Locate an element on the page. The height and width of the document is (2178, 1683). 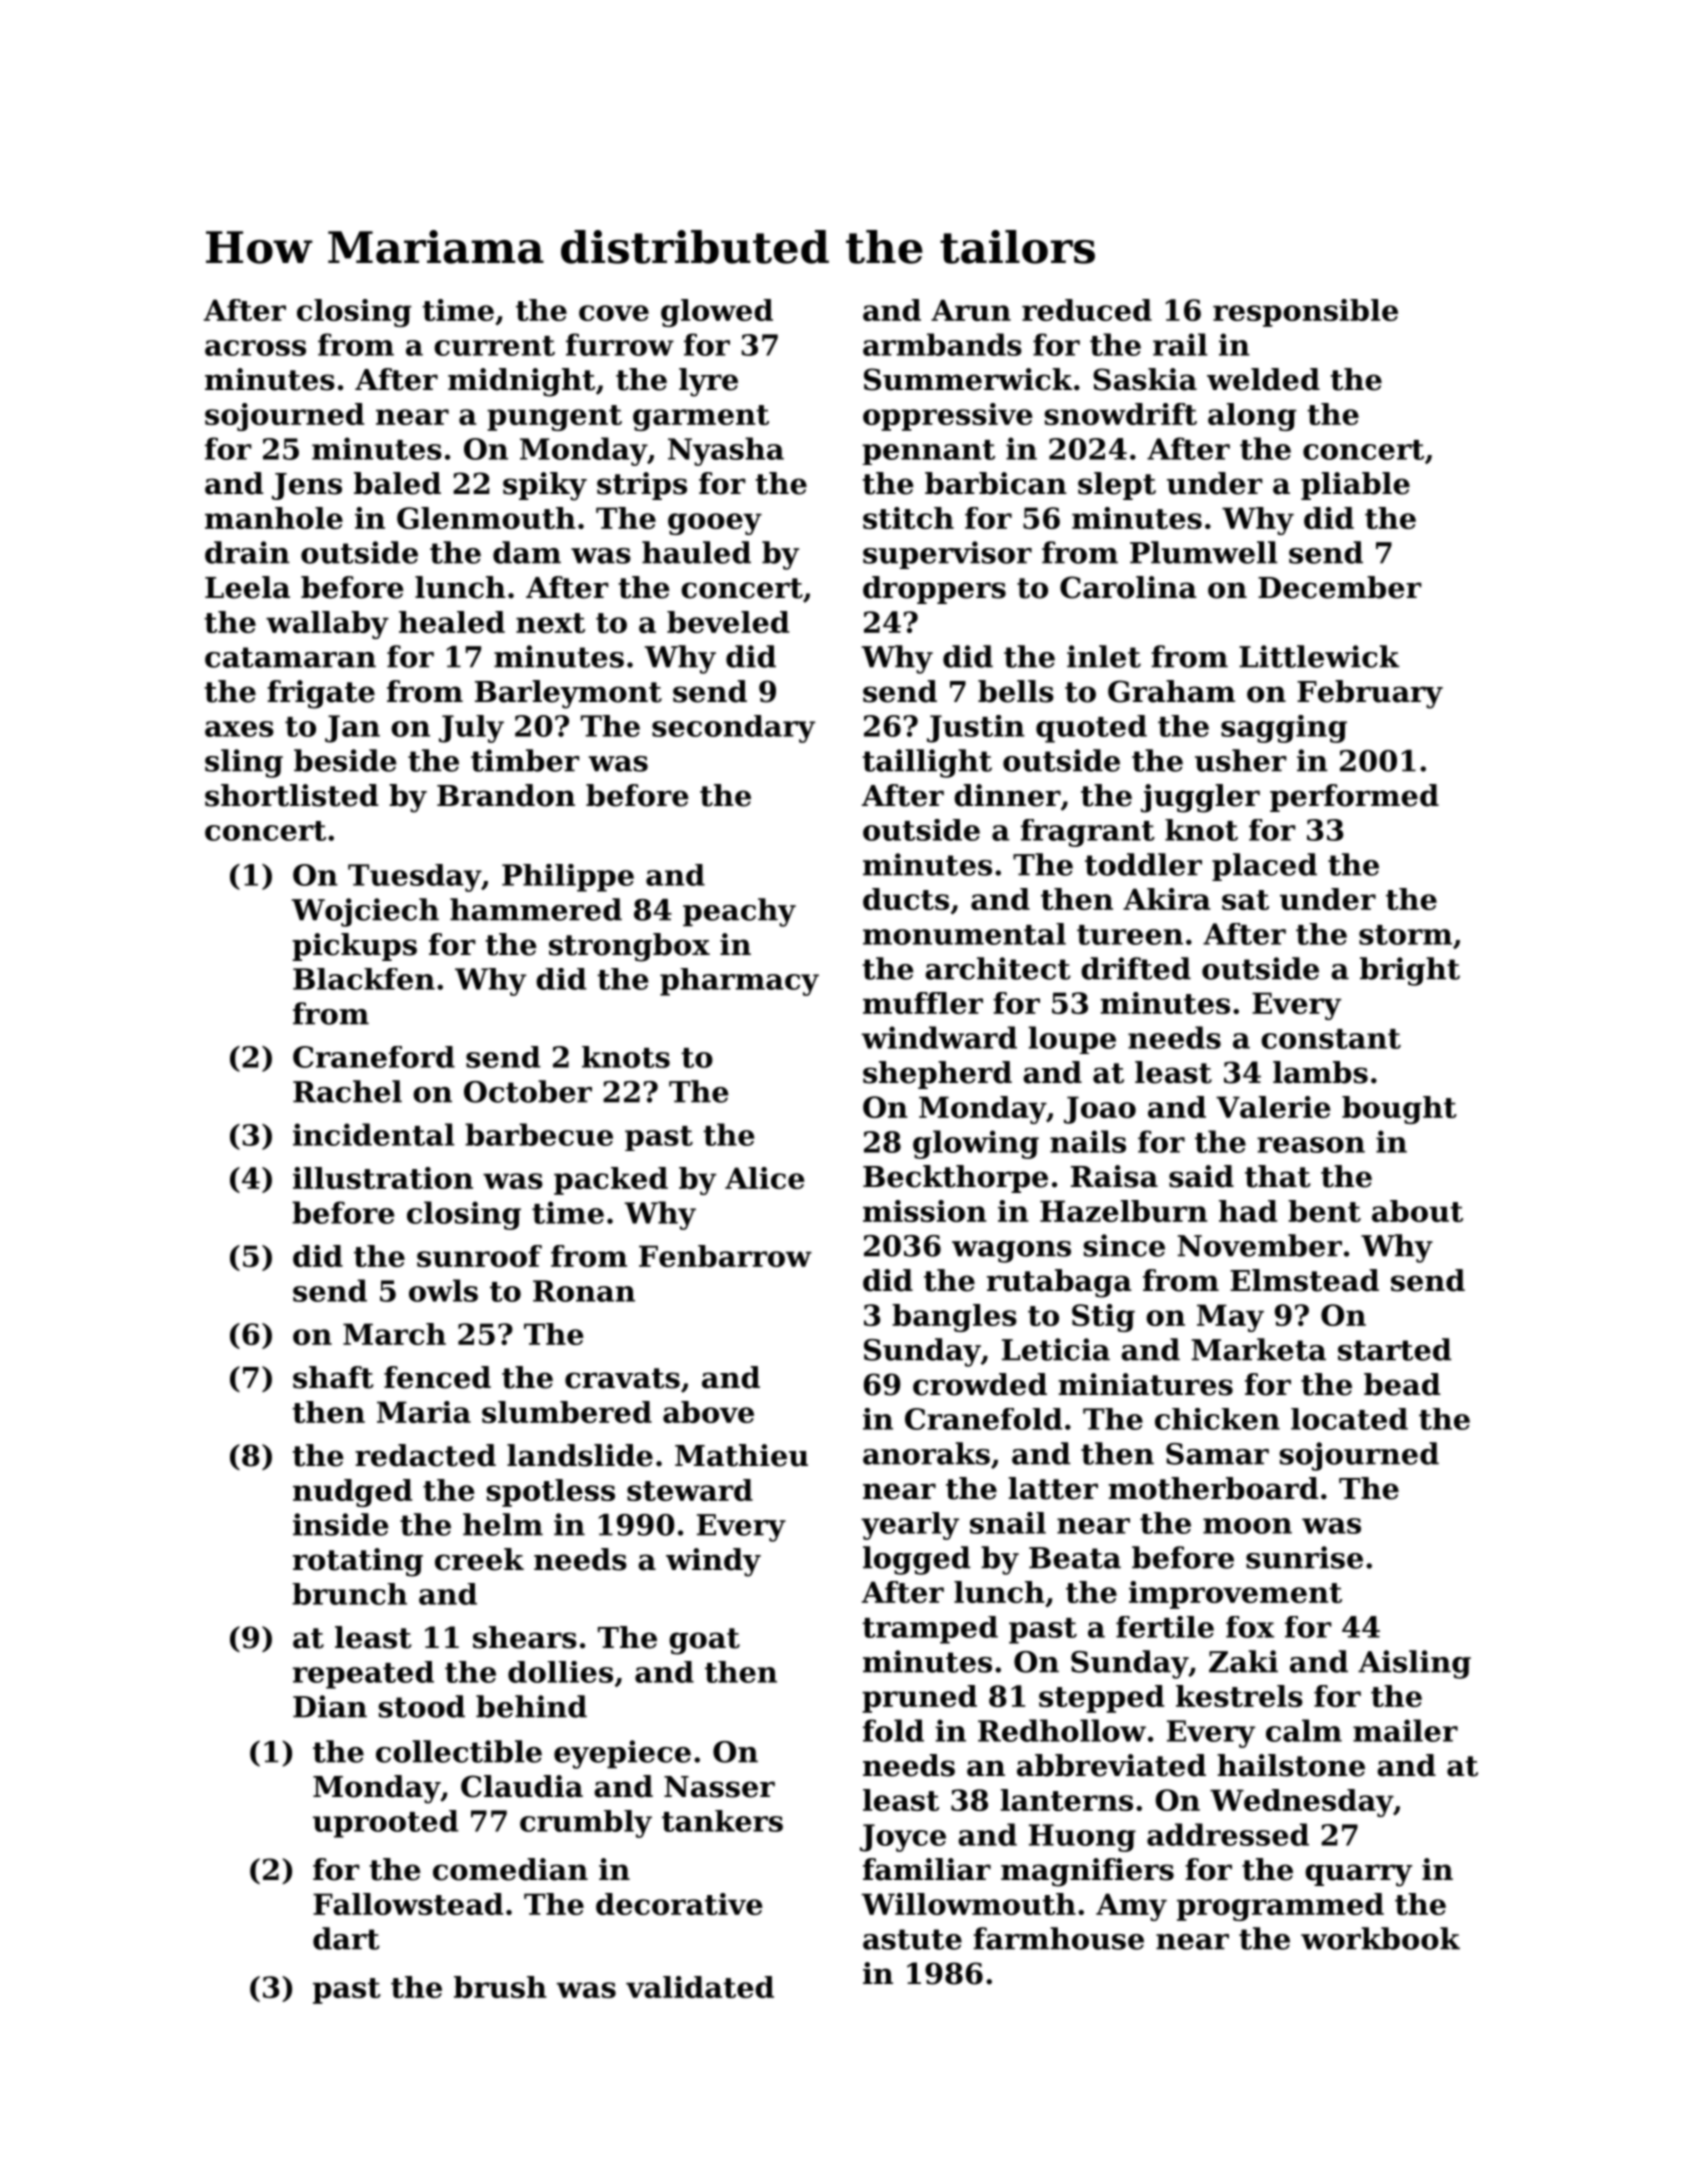
Wojciech is located at coordinates (365, 912).
